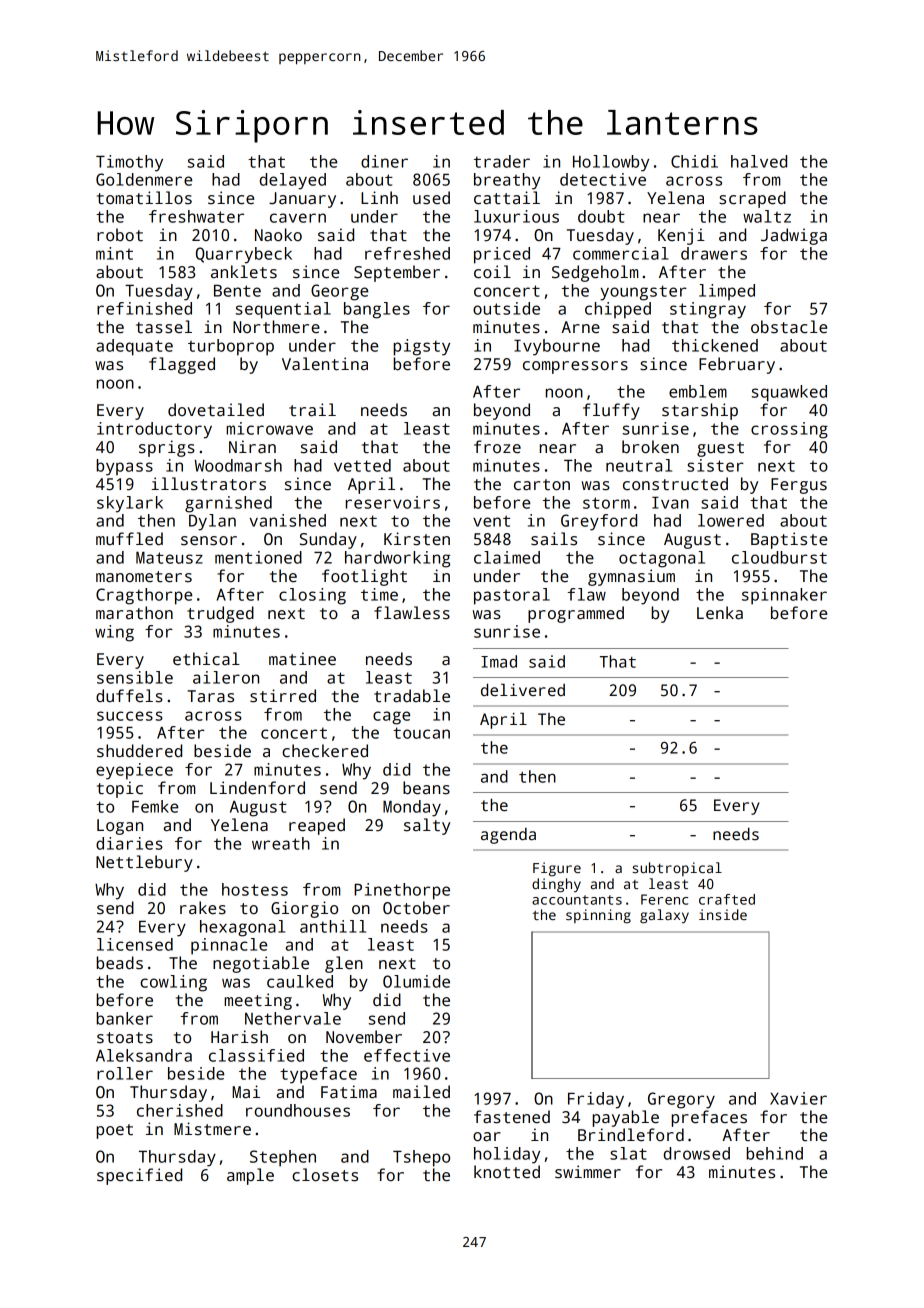 Image resolution: width=924 pixels, height=1308 pixels. What do you see at coordinates (542, 485) in the image?
I see `carton` at bounding box center [542, 485].
